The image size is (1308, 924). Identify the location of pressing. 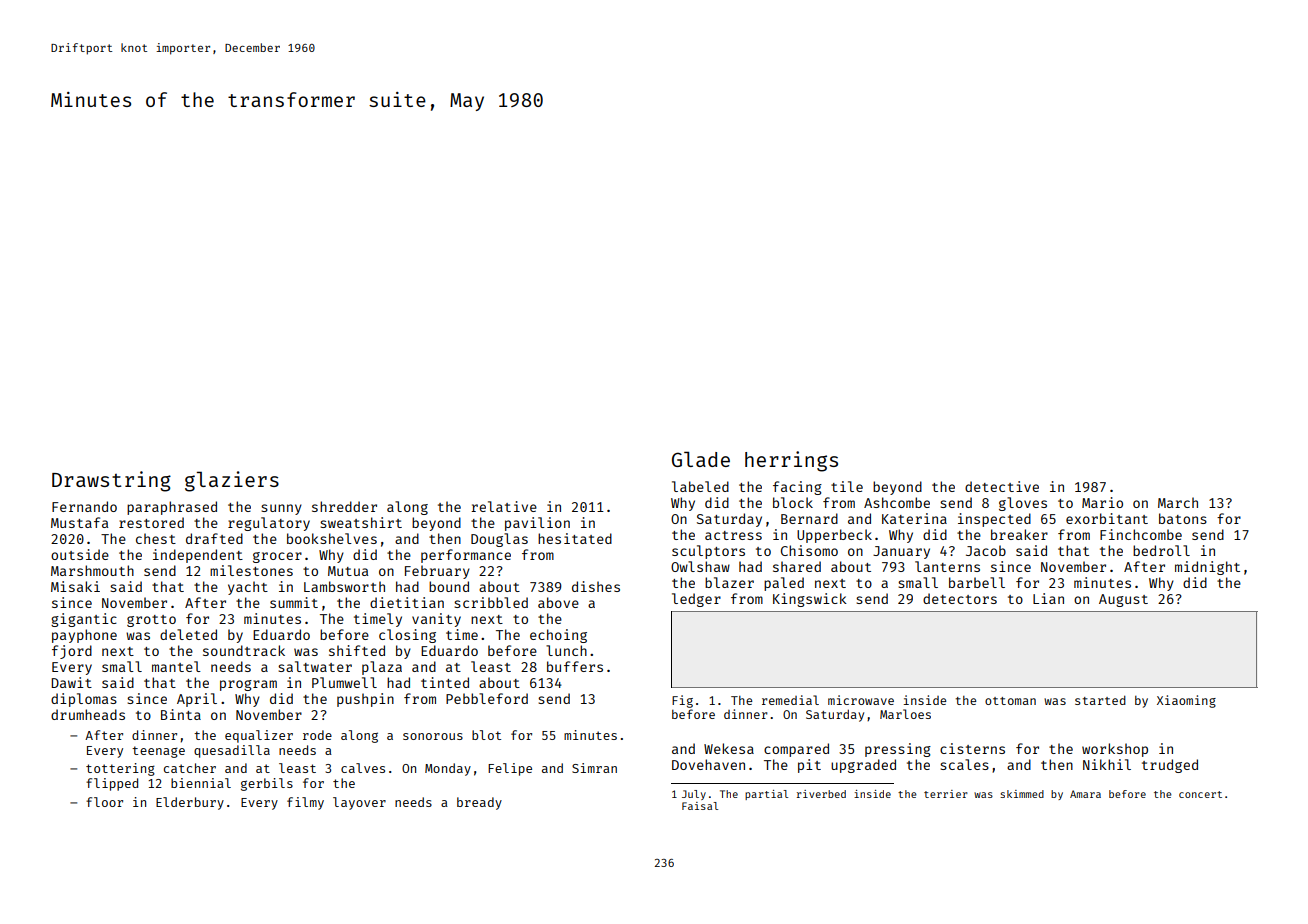
(898, 750).
